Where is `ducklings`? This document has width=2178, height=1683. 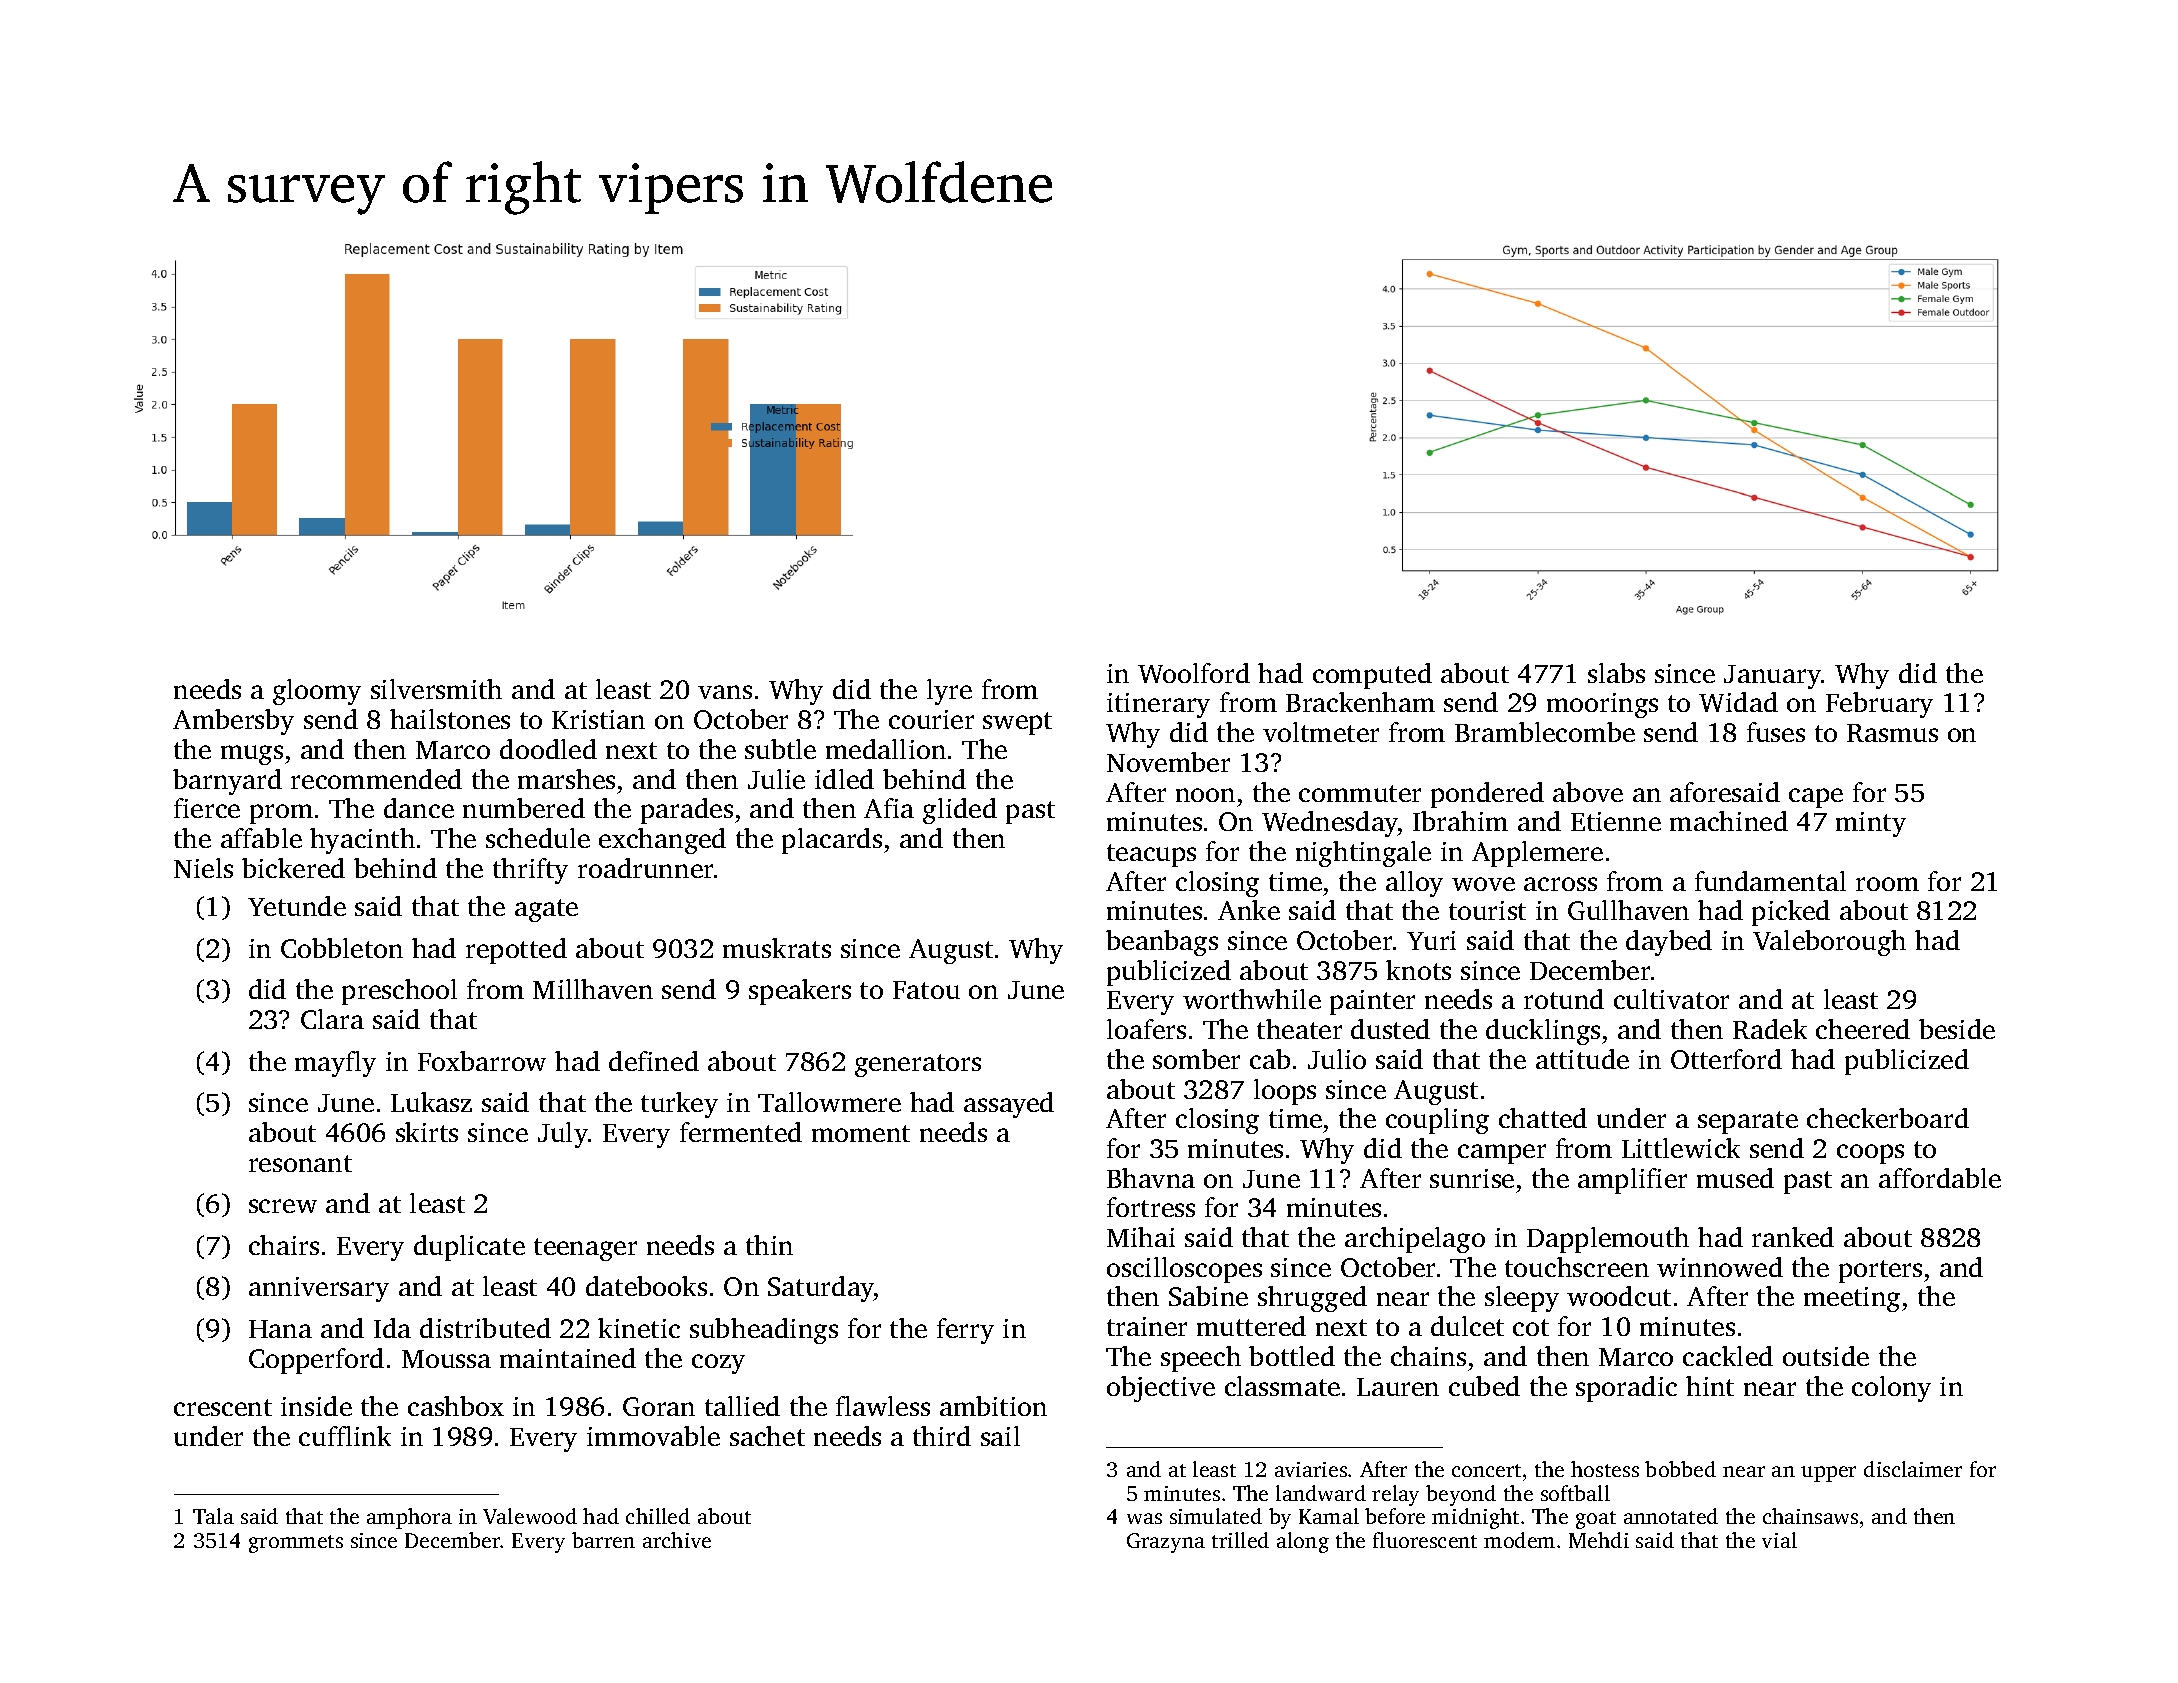
ducklings is located at coordinates (1543, 1032).
